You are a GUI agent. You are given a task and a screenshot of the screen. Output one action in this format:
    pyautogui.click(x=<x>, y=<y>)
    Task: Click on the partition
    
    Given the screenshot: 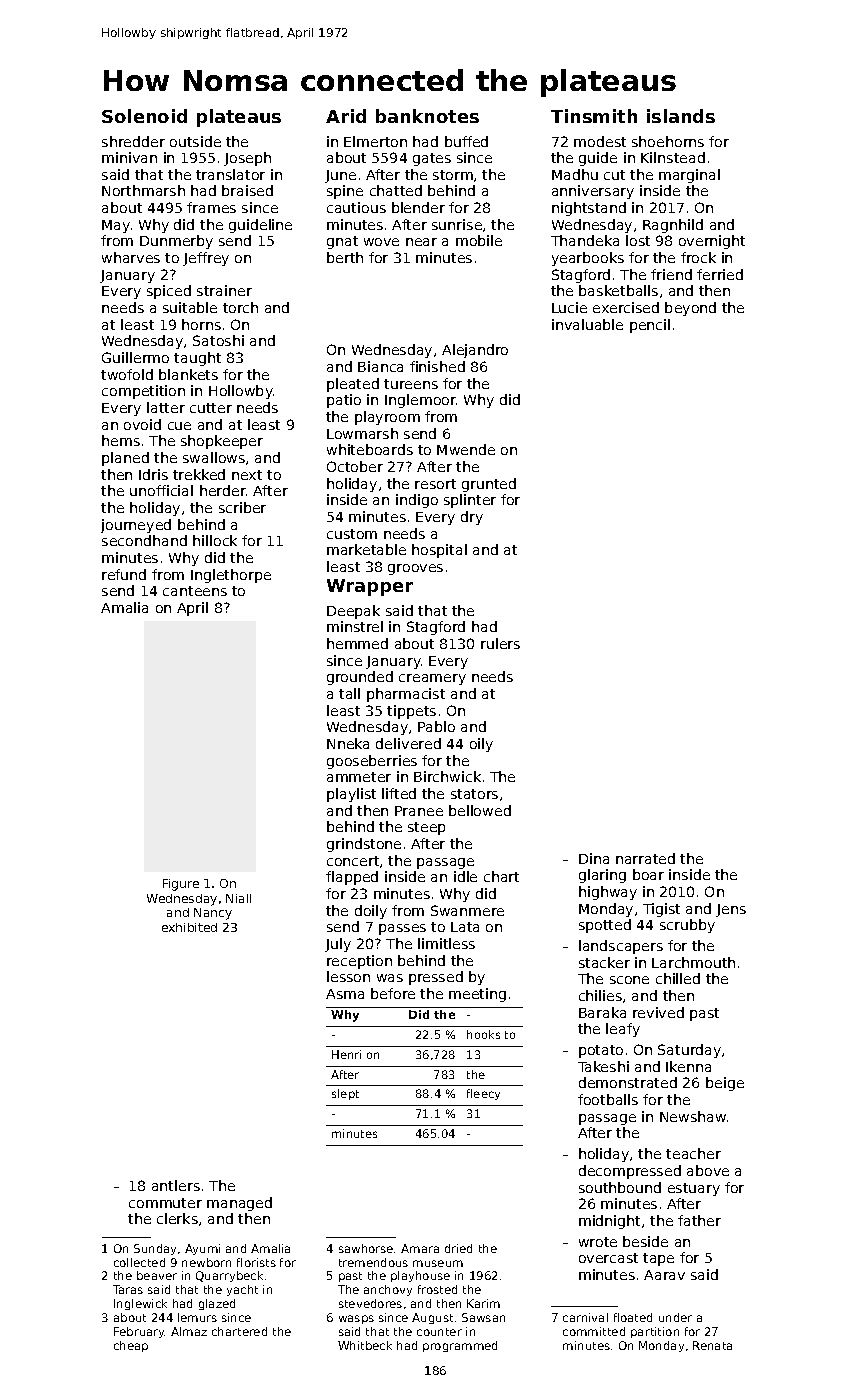 What is the action you would take?
    pyautogui.click(x=655, y=1332)
